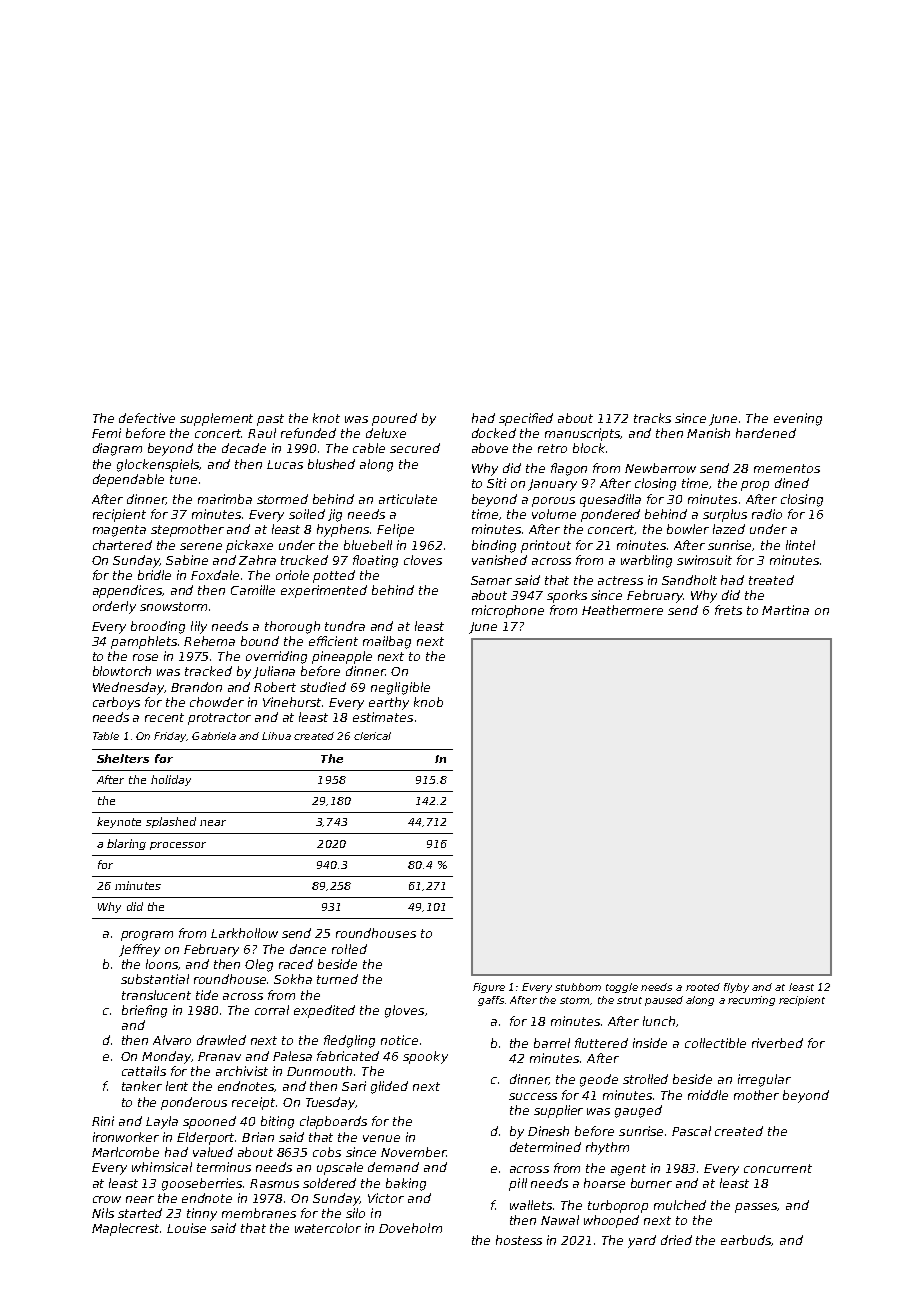 This image has width=924, height=1308. I want to click on tracks, so click(652, 418).
